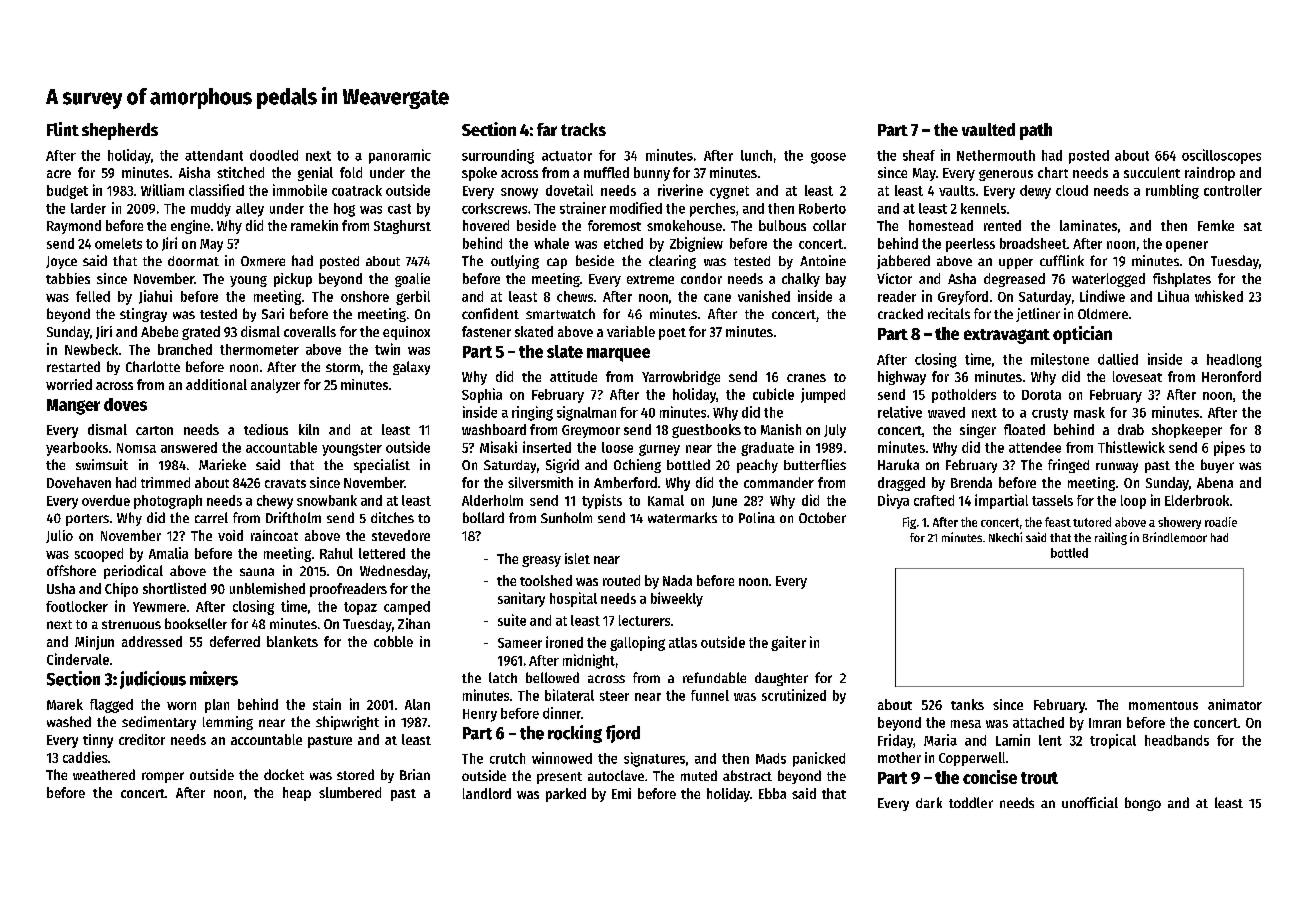  I want to click on gaiter, so click(788, 643).
